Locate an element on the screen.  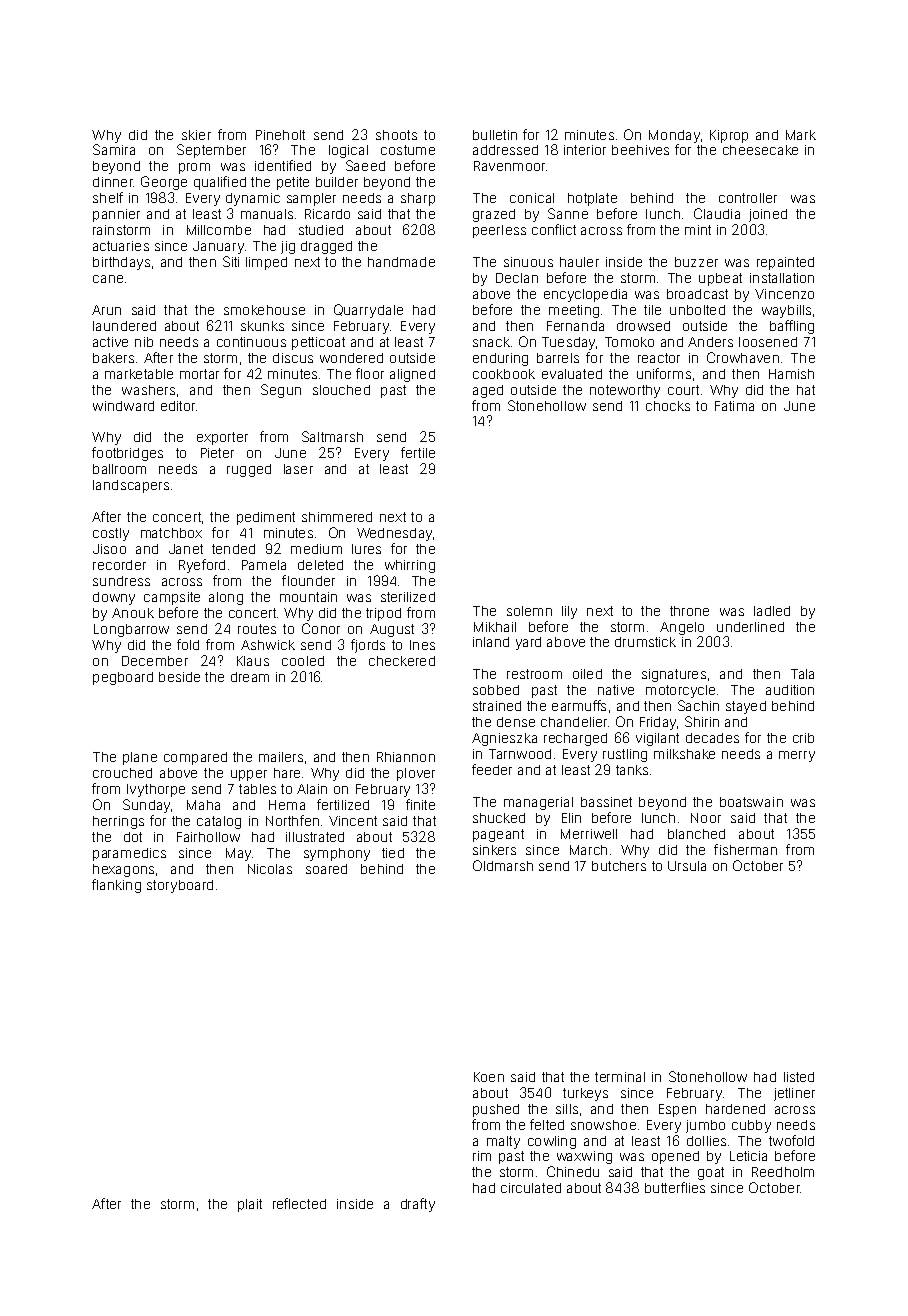
Kiprop is located at coordinates (729, 136).
